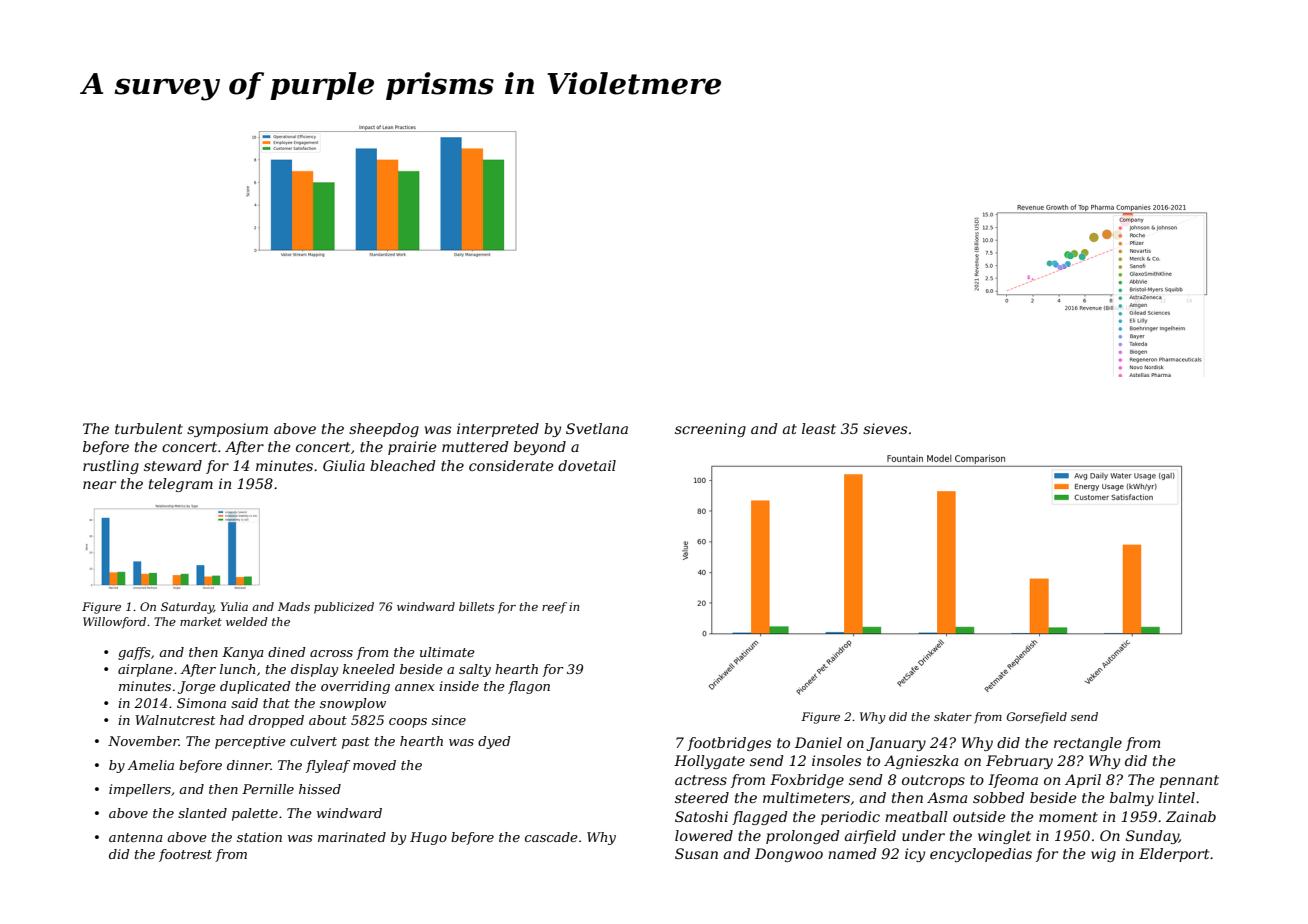  Describe the element at coordinates (344, 465) in the image. I see `Giulia` at that location.
